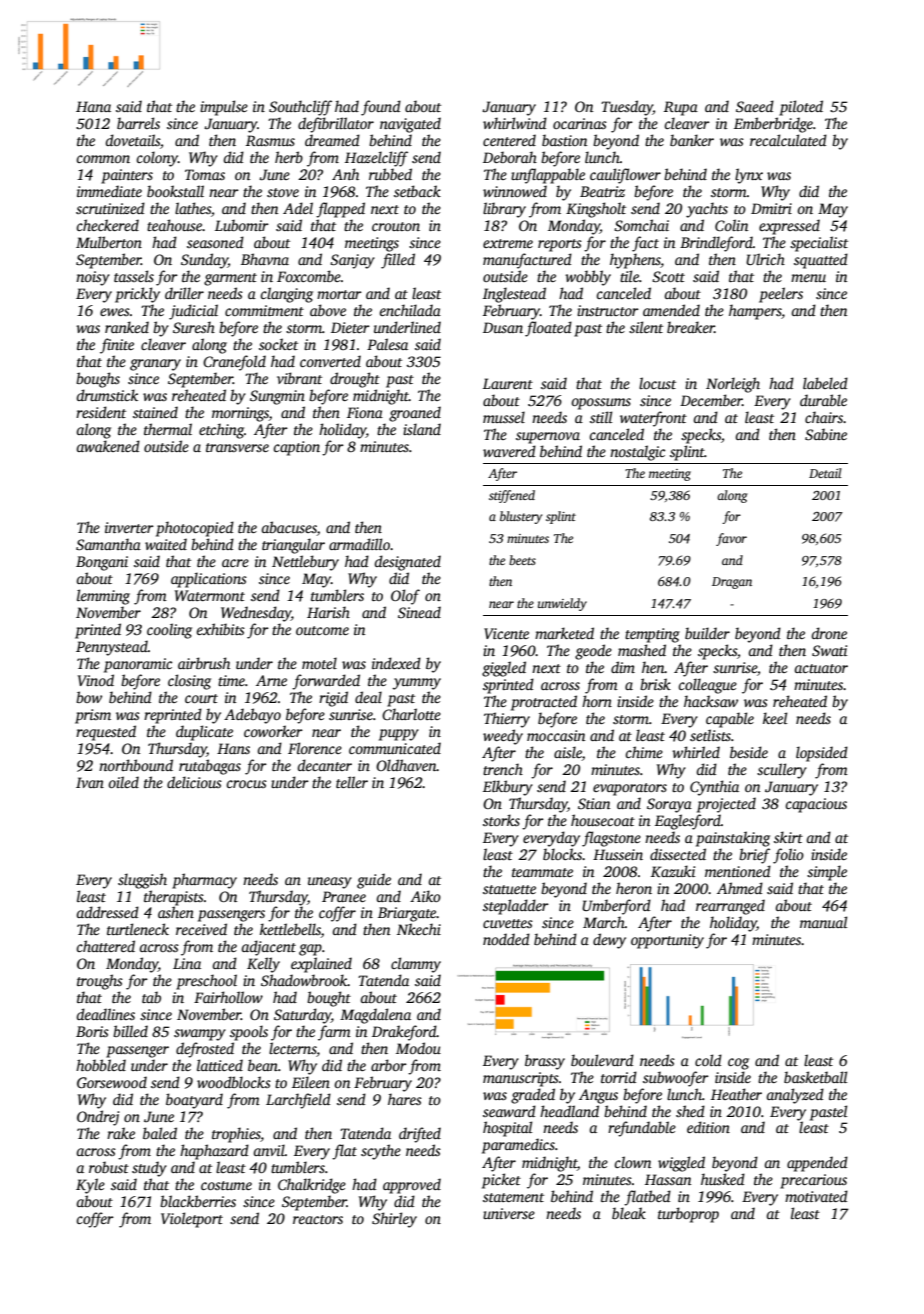  What do you see at coordinates (716, 244) in the image?
I see `Brindleford` at bounding box center [716, 244].
